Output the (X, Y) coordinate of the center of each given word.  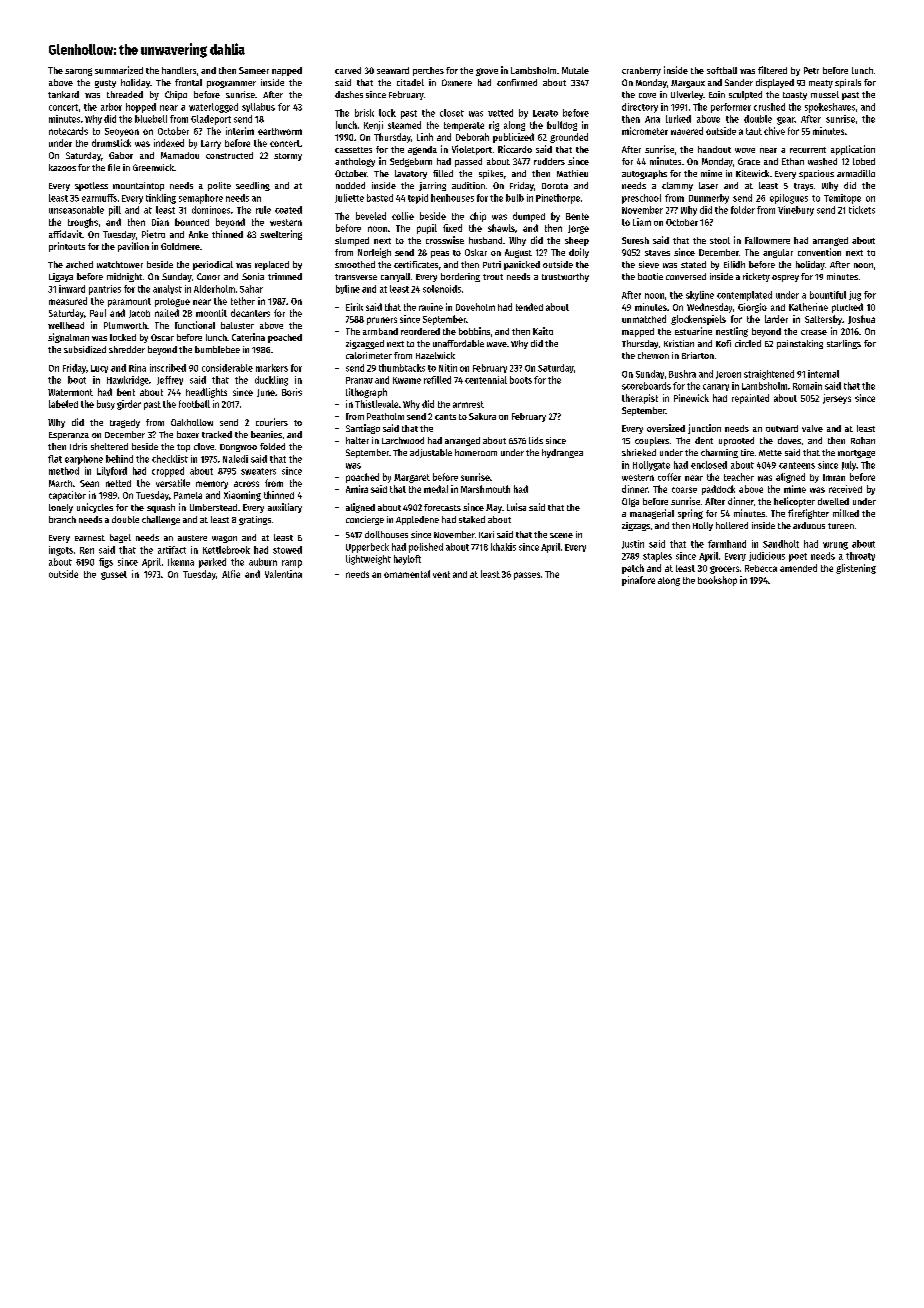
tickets (862, 210)
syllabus (258, 107)
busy (106, 405)
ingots (61, 551)
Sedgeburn (411, 162)
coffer (669, 477)
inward (72, 289)
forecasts (442, 507)
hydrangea (562, 453)
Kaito (543, 331)
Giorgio (752, 308)
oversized (666, 428)
